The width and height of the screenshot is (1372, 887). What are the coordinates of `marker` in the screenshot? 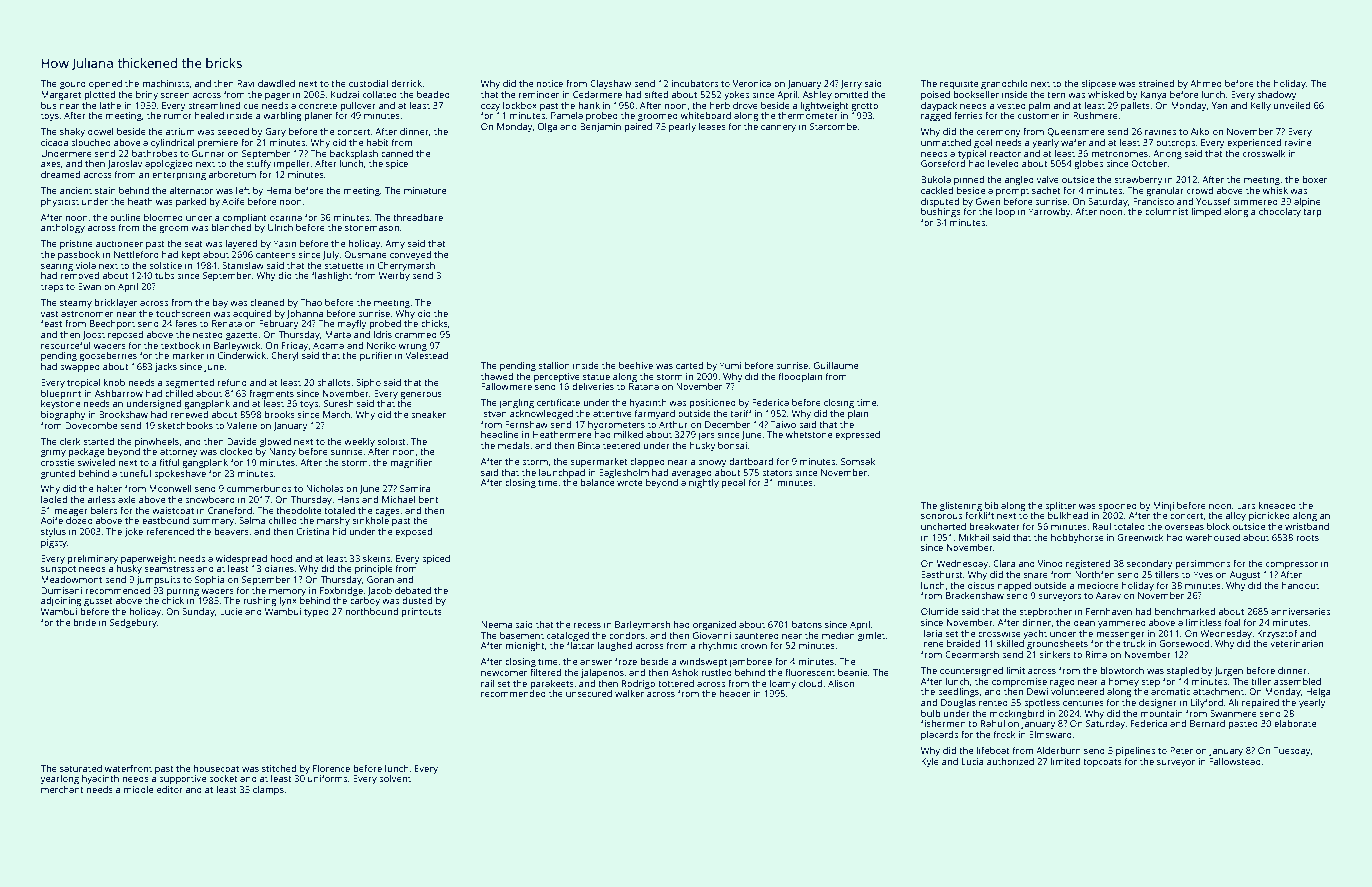 It's located at (188, 355).
